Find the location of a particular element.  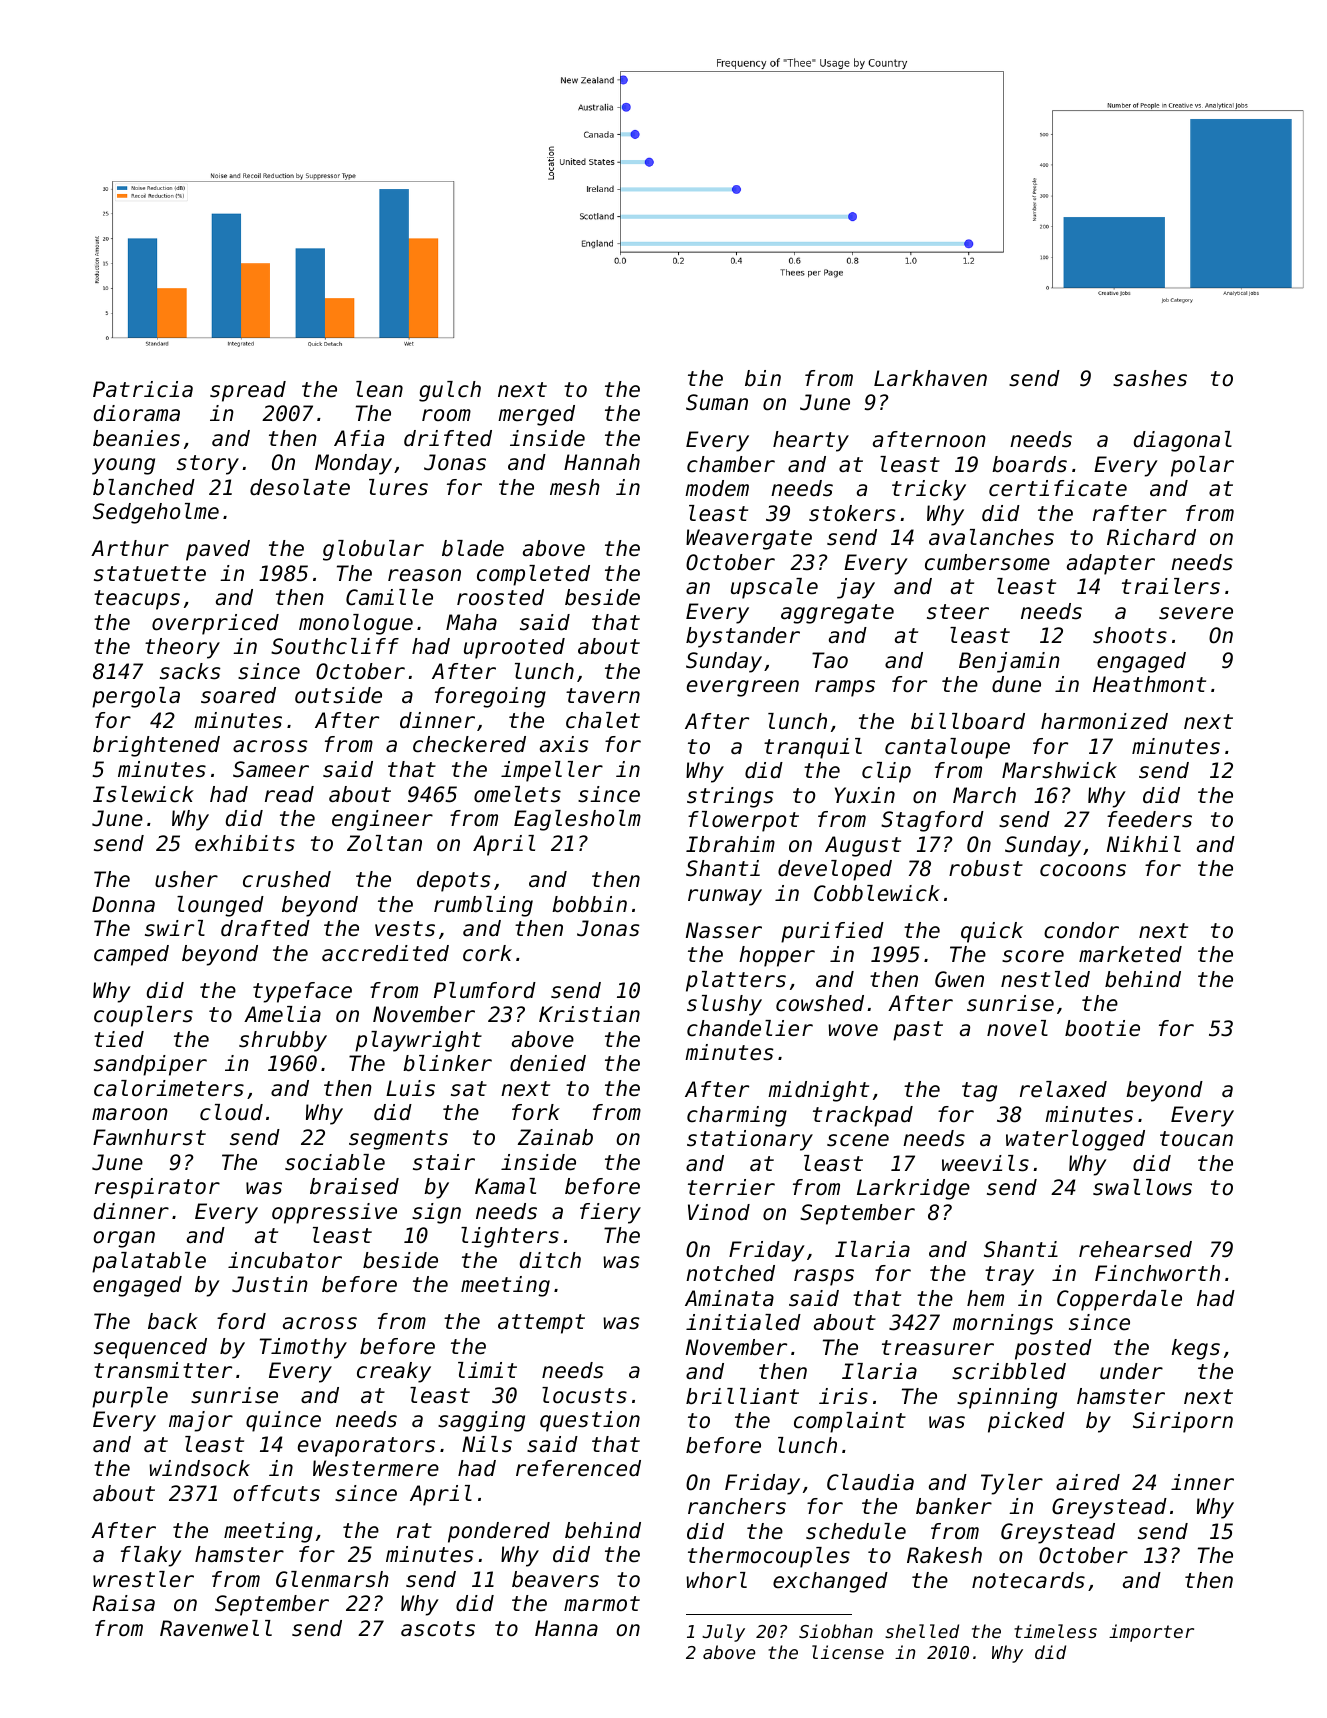

tricky is located at coordinates (929, 490).
